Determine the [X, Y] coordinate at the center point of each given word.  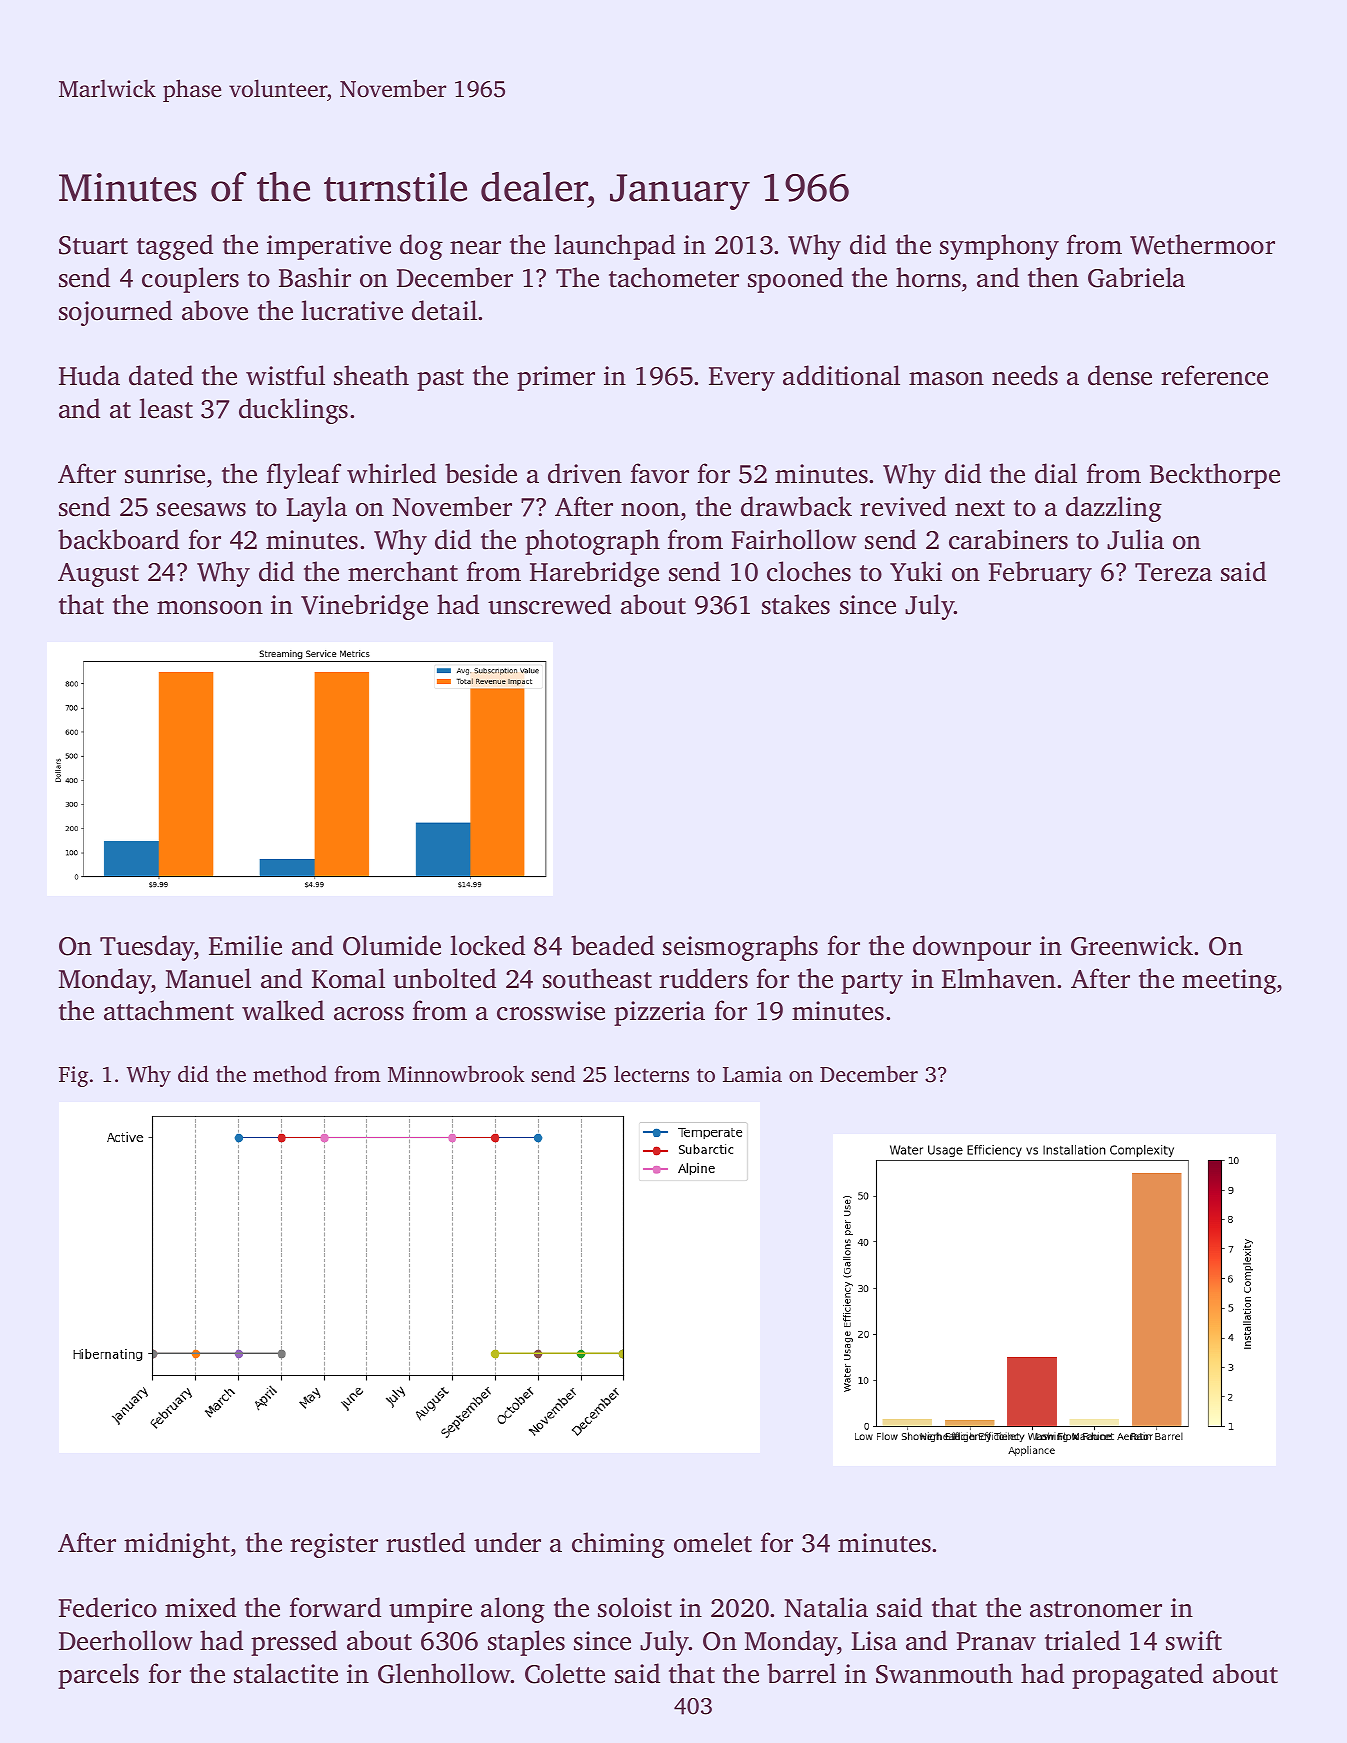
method [290, 1073]
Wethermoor [1202, 244]
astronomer [1096, 1609]
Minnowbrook [456, 1073]
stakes [796, 604]
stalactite [286, 1673]
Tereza [1173, 572]
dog [421, 247]
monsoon [210, 608]
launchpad [614, 247]
